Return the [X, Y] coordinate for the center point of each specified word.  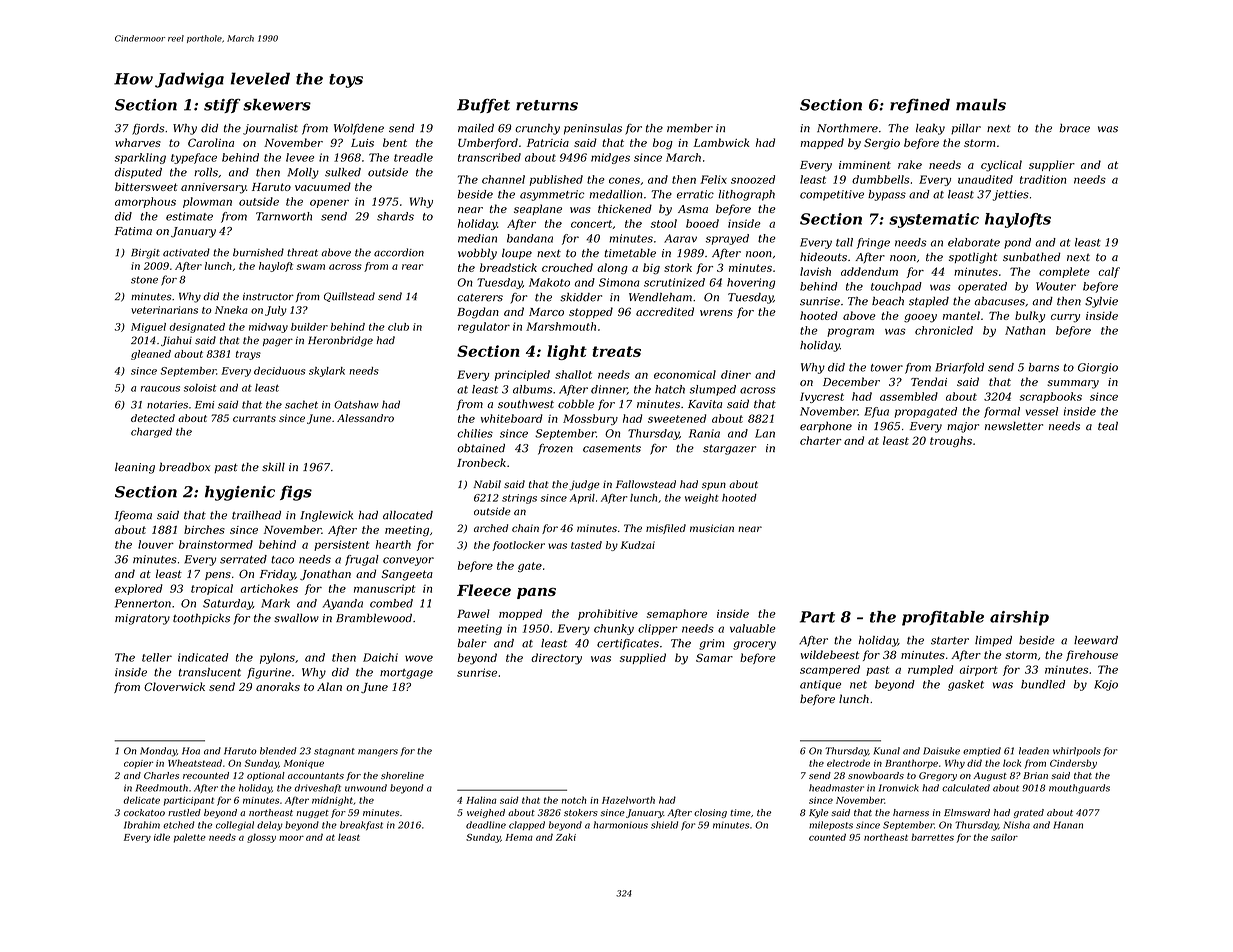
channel [503, 179]
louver [156, 544]
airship [1019, 618]
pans [536, 593]
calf [1109, 272]
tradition [1043, 179]
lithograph [746, 195]
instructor [268, 297]
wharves [138, 142]
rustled [184, 812]
